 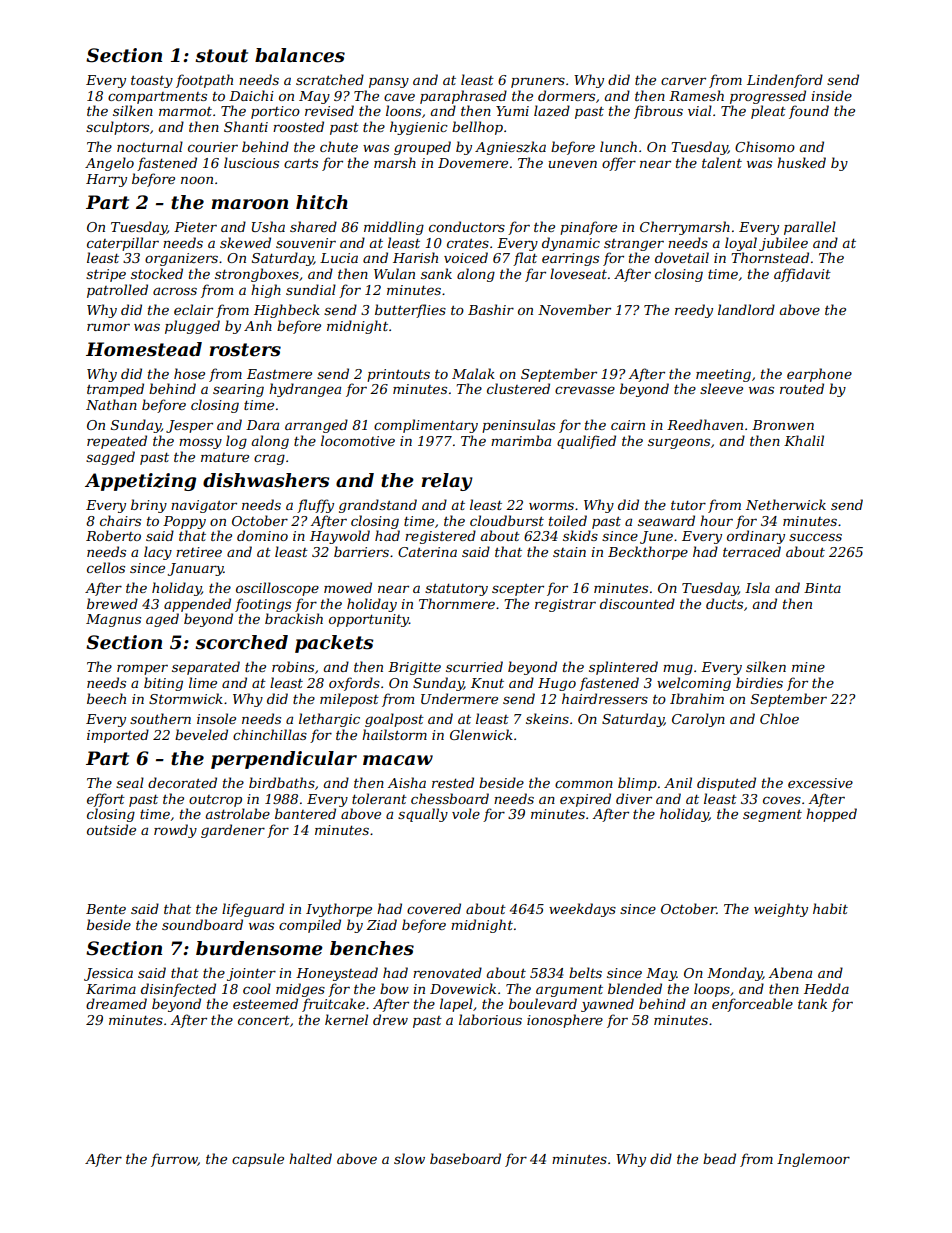 I want to click on skeins, so click(x=547, y=718).
